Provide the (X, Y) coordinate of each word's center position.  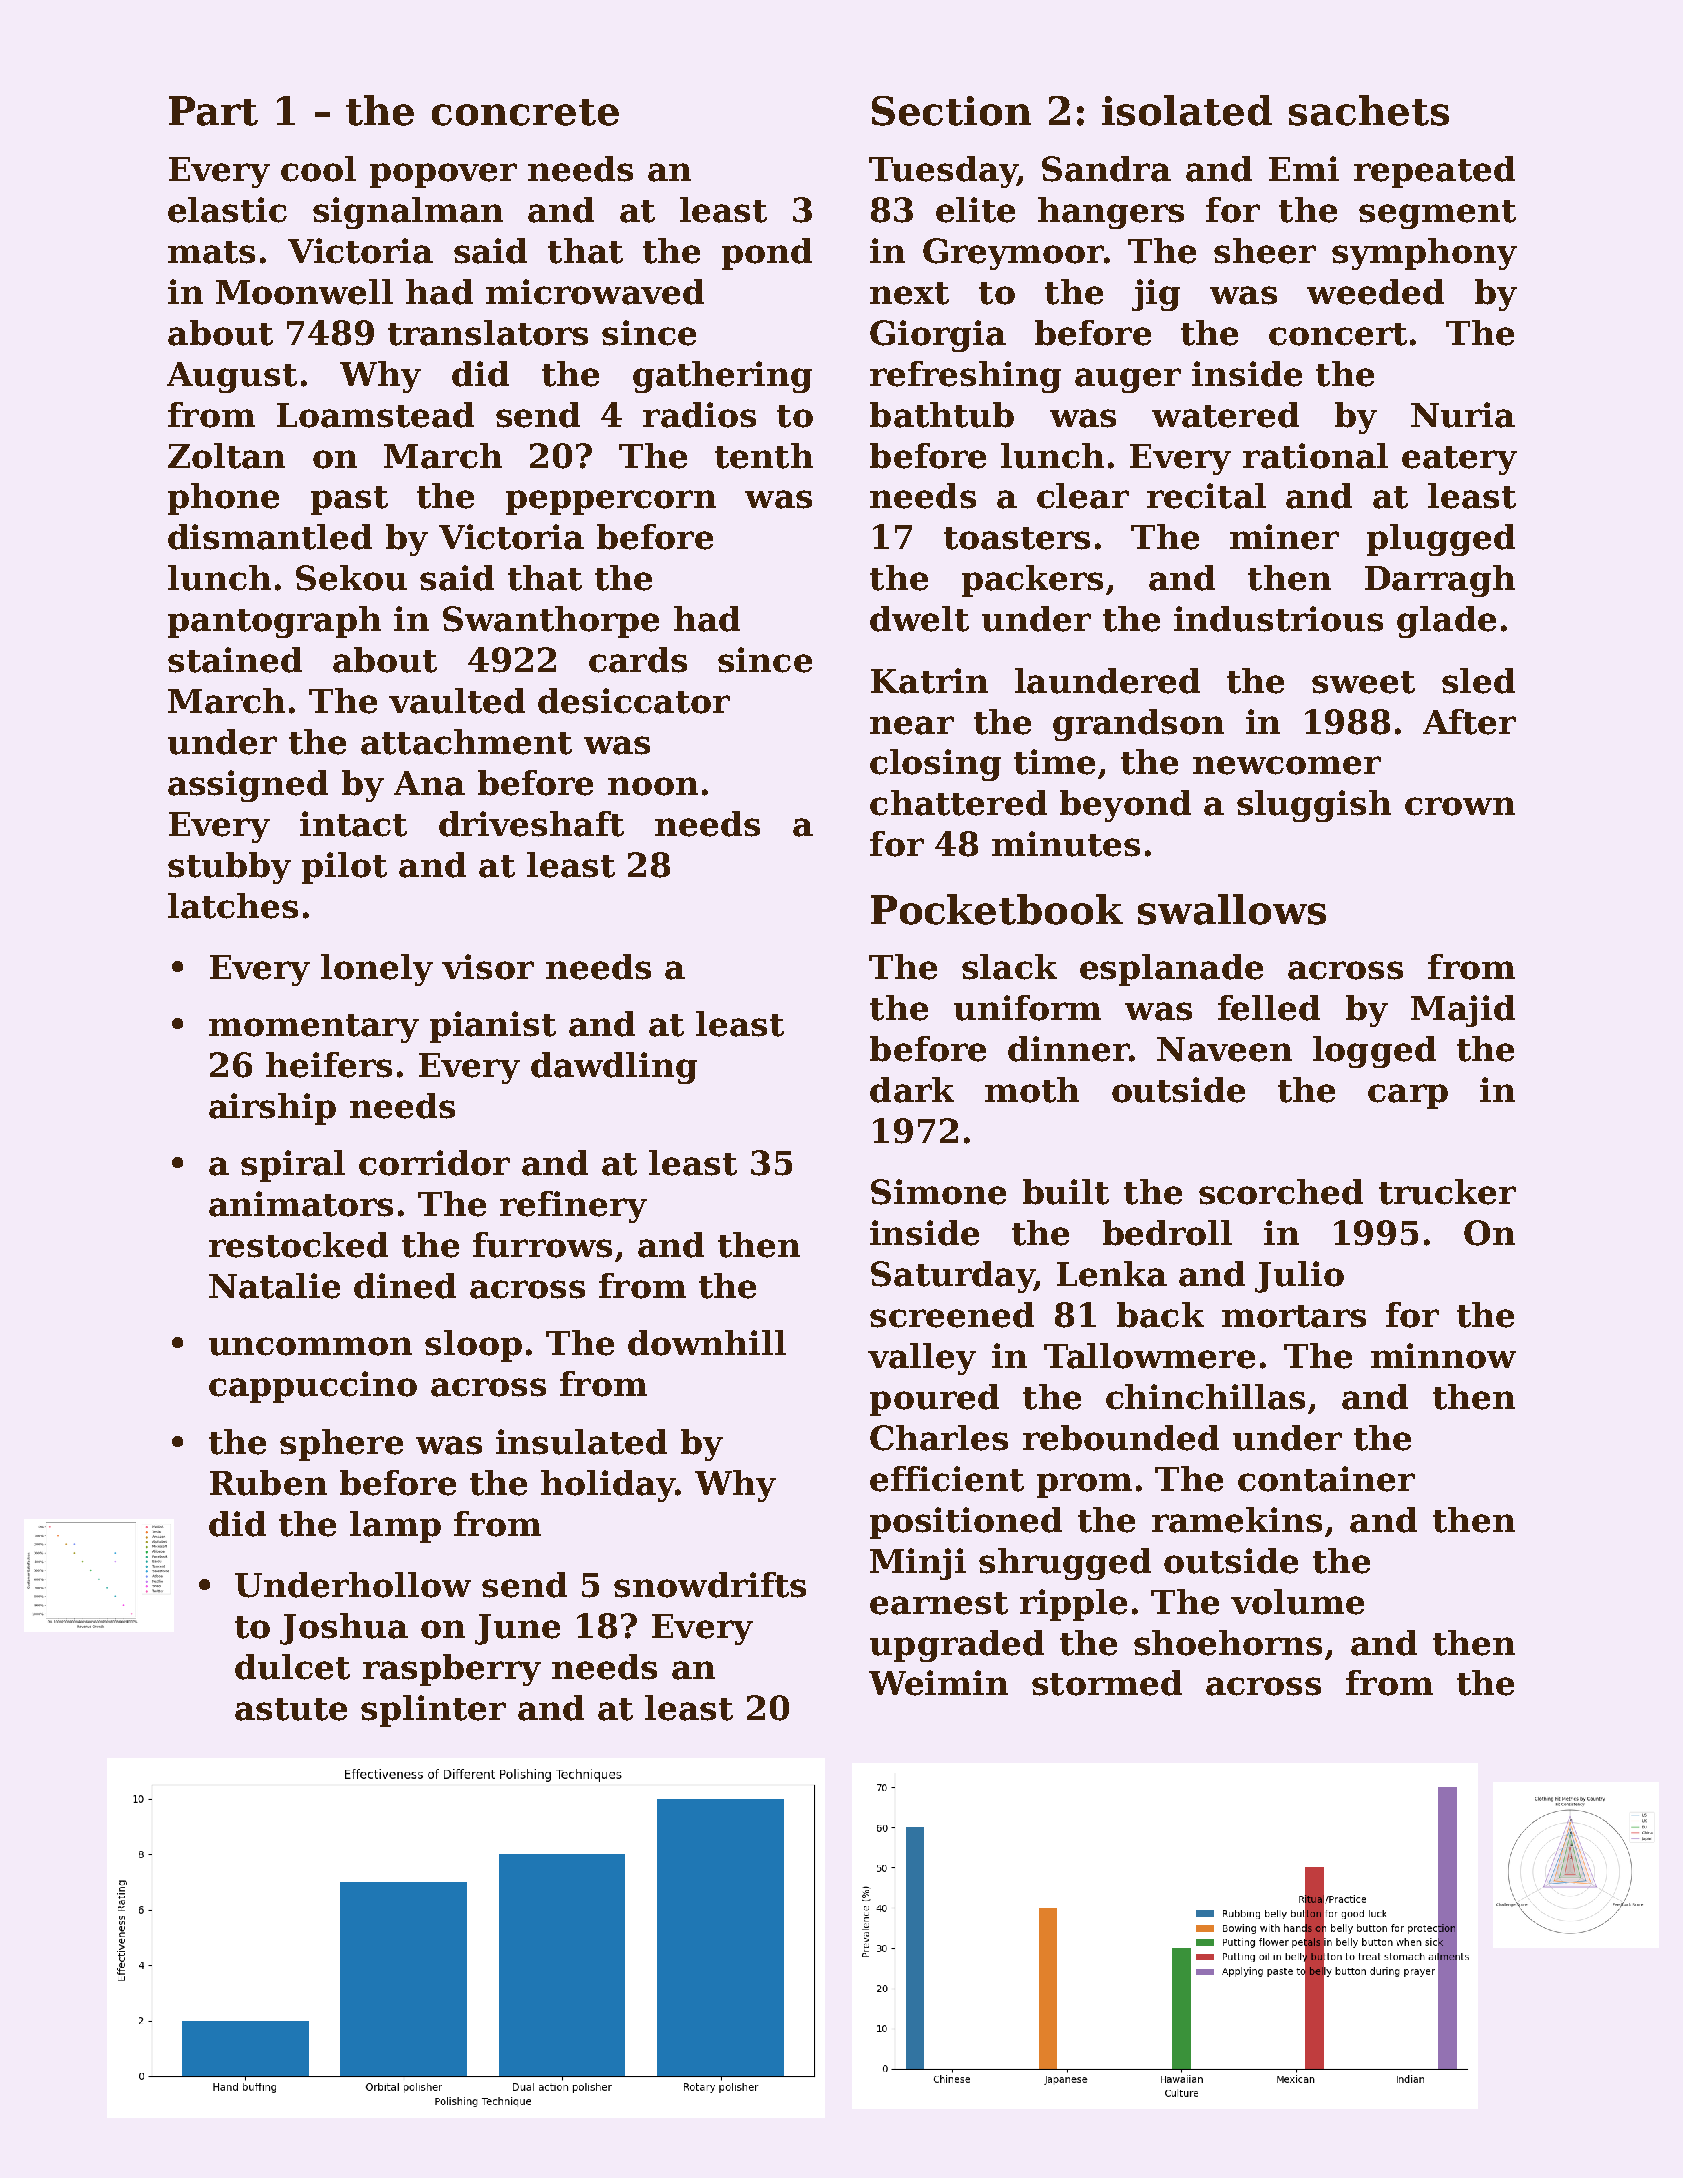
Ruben (268, 1483)
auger (1128, 380)
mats (211, 252)
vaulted (457, 701)
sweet (1363, 682)
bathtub (942, 415)
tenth (764, 456)
